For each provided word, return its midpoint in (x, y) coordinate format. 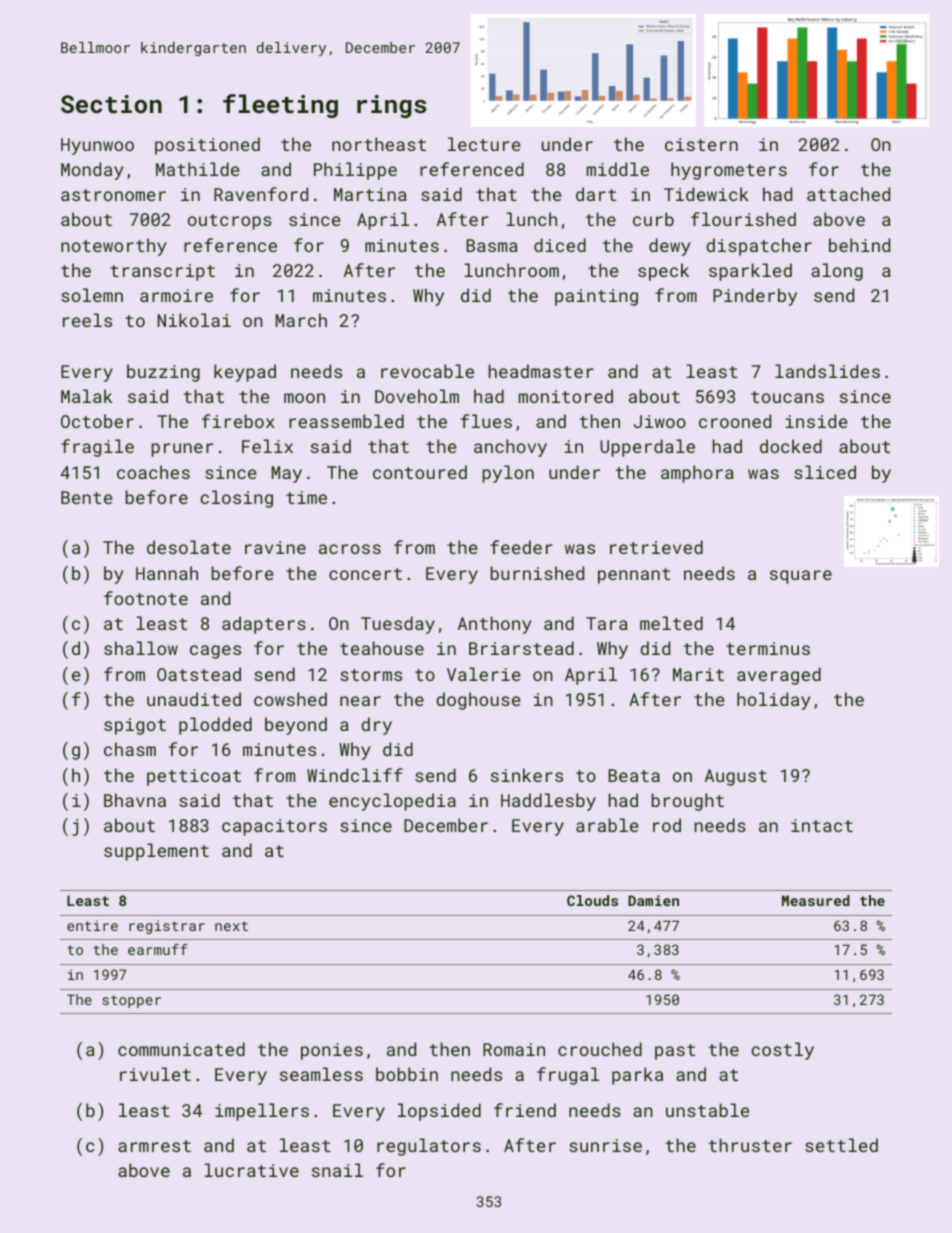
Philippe (355, 171)
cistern (701, 144)
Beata (634, 775)
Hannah (167, 573)
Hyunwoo (97, 146)
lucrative (252, 1170)
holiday (773, 701)
